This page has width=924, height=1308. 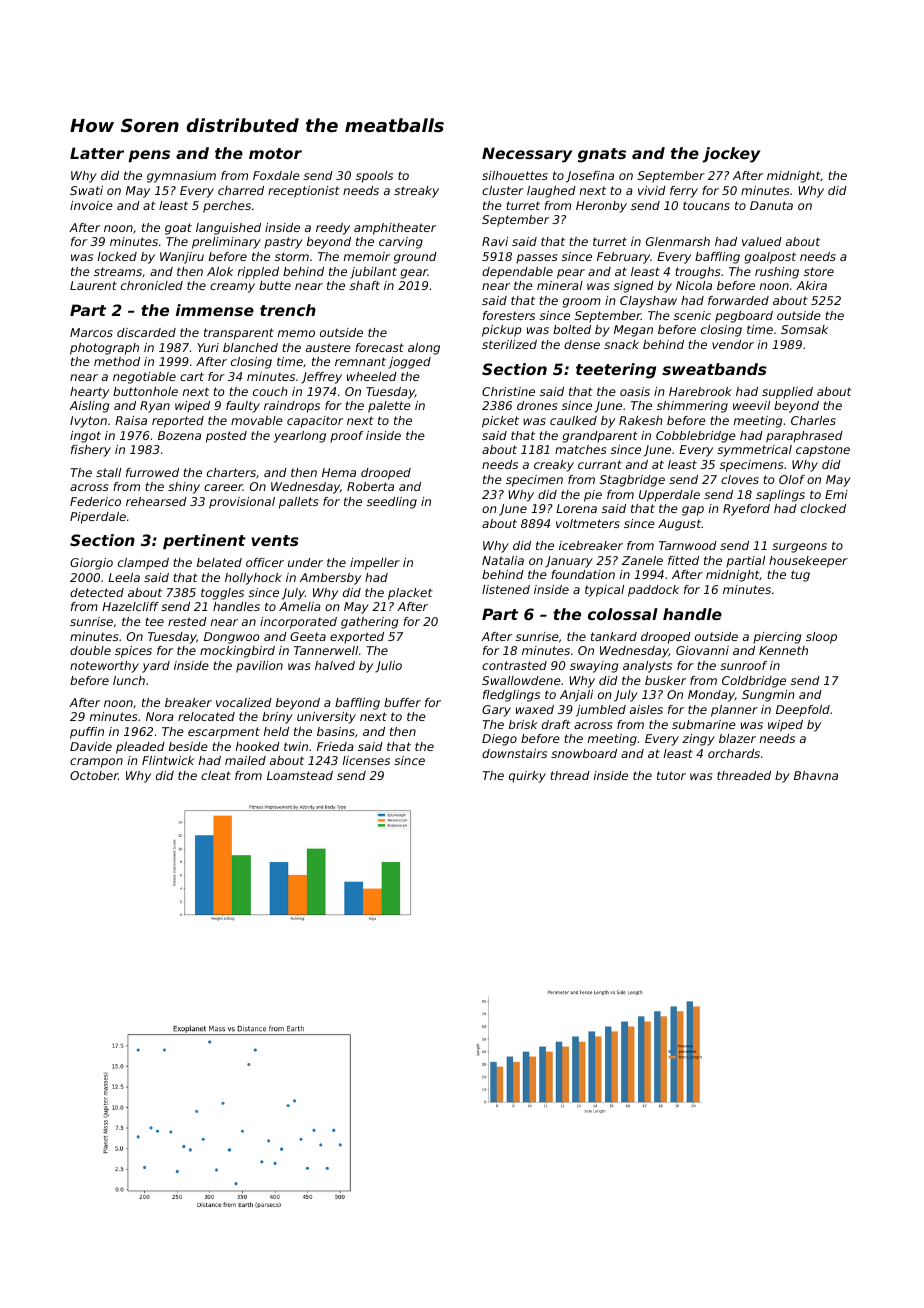 I want to click on housekeeper, so click(x=808, y=562).
